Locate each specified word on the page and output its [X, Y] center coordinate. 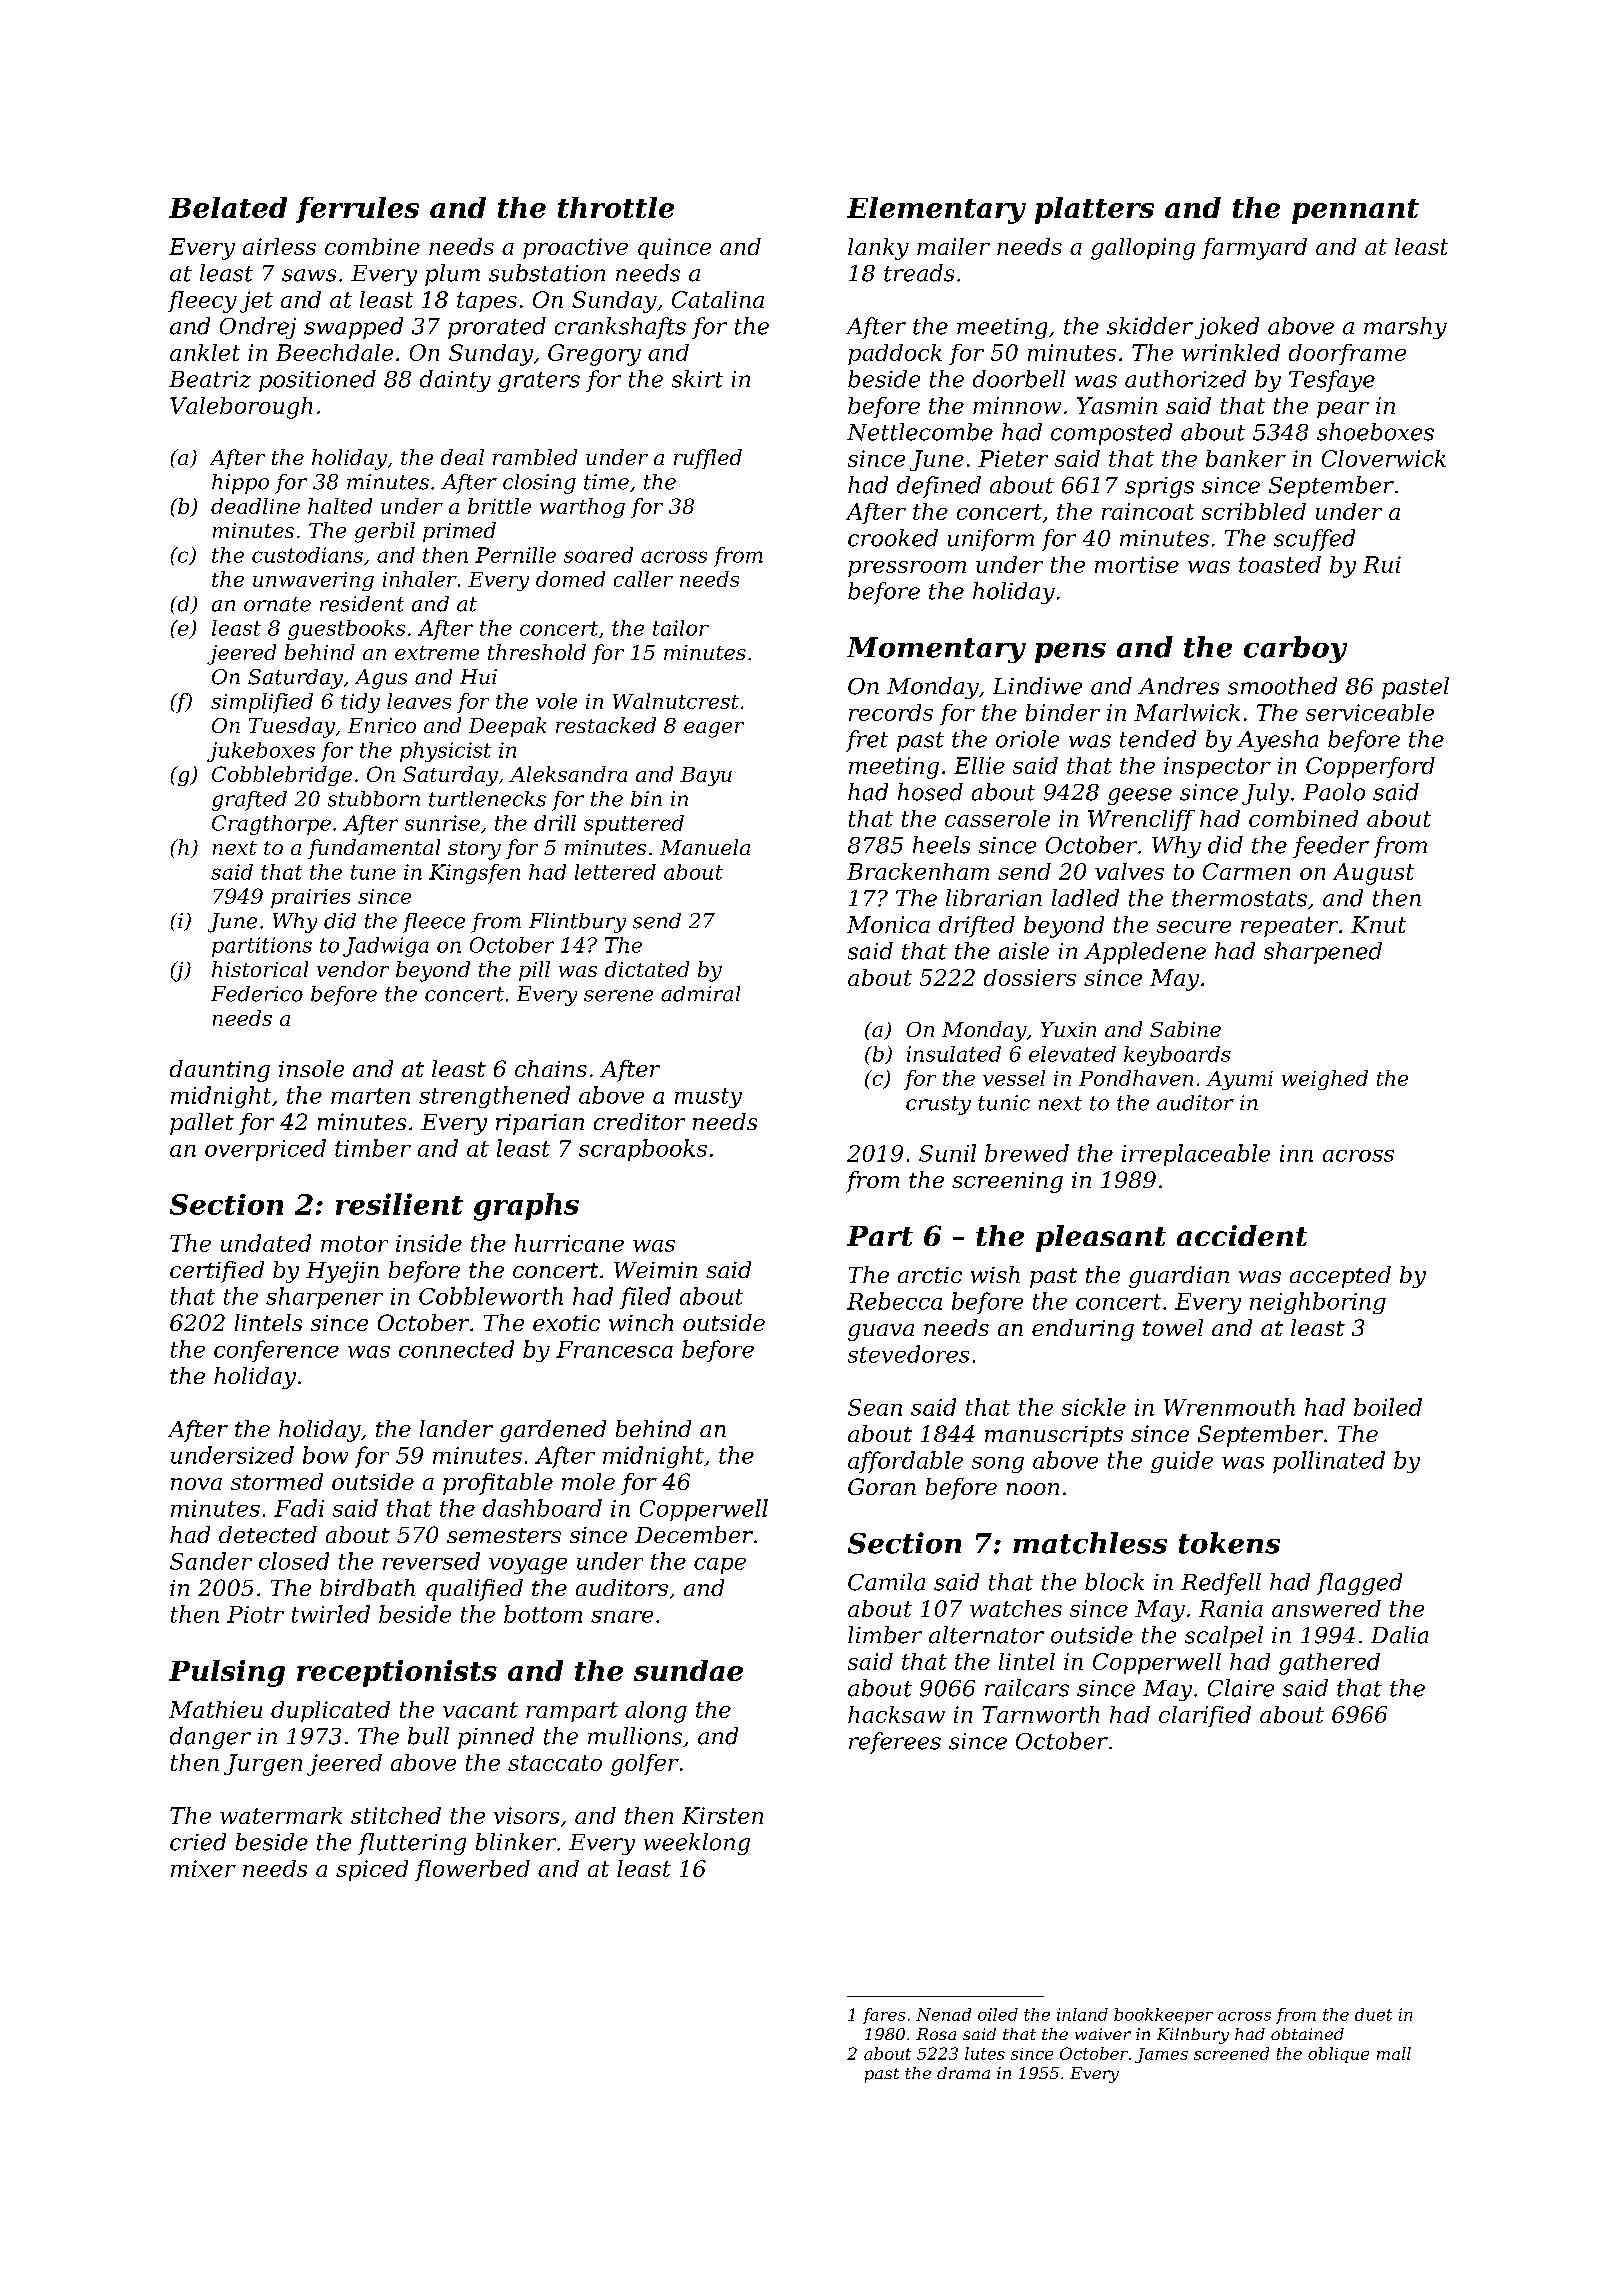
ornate [277, 604]
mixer [203, 1868]
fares [884, 2016]
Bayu [706, 776]
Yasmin [1117, 405]
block [1114, 1582]
